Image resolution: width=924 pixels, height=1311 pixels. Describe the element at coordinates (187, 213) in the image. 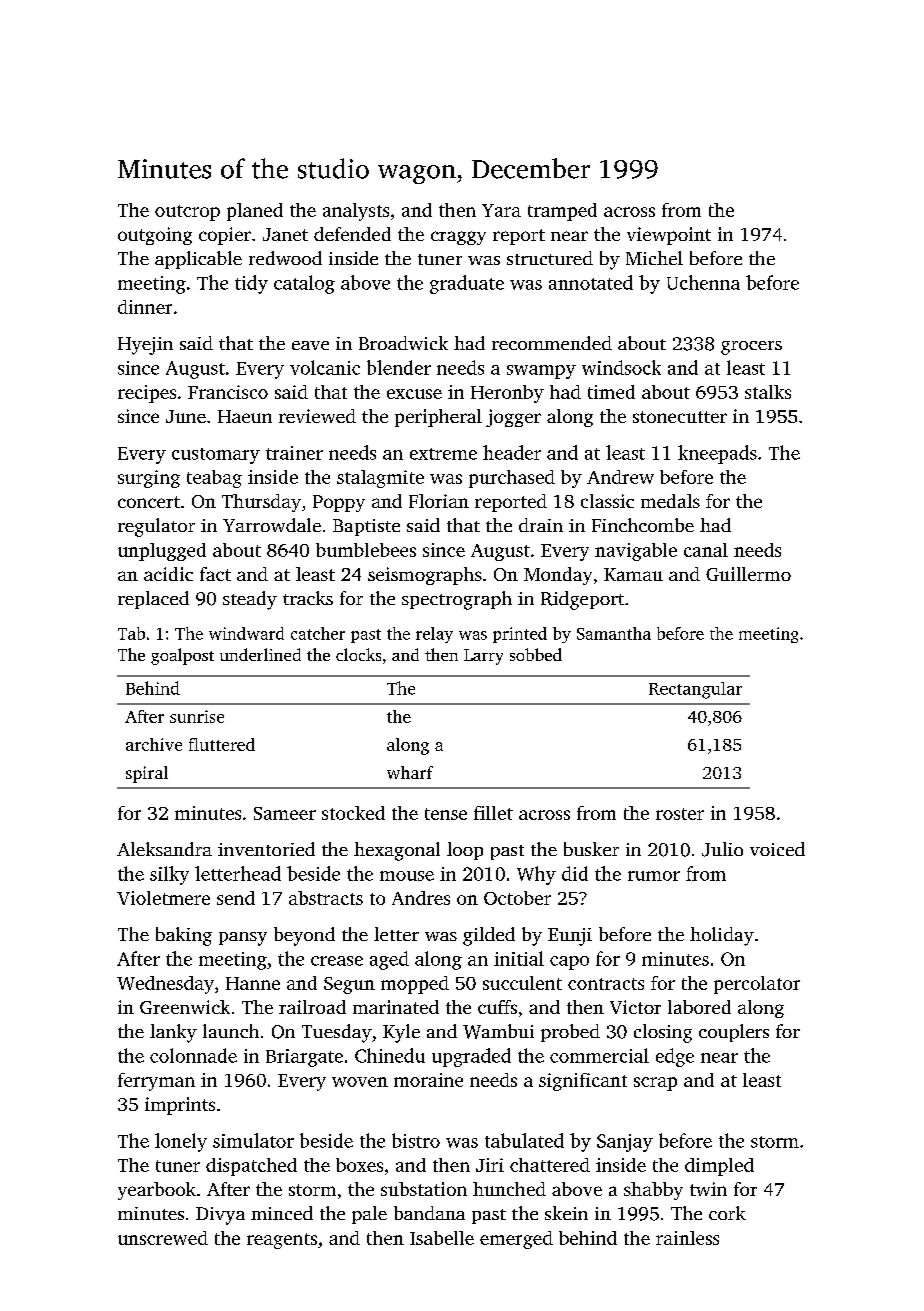

I see `outcrop` at that location.
